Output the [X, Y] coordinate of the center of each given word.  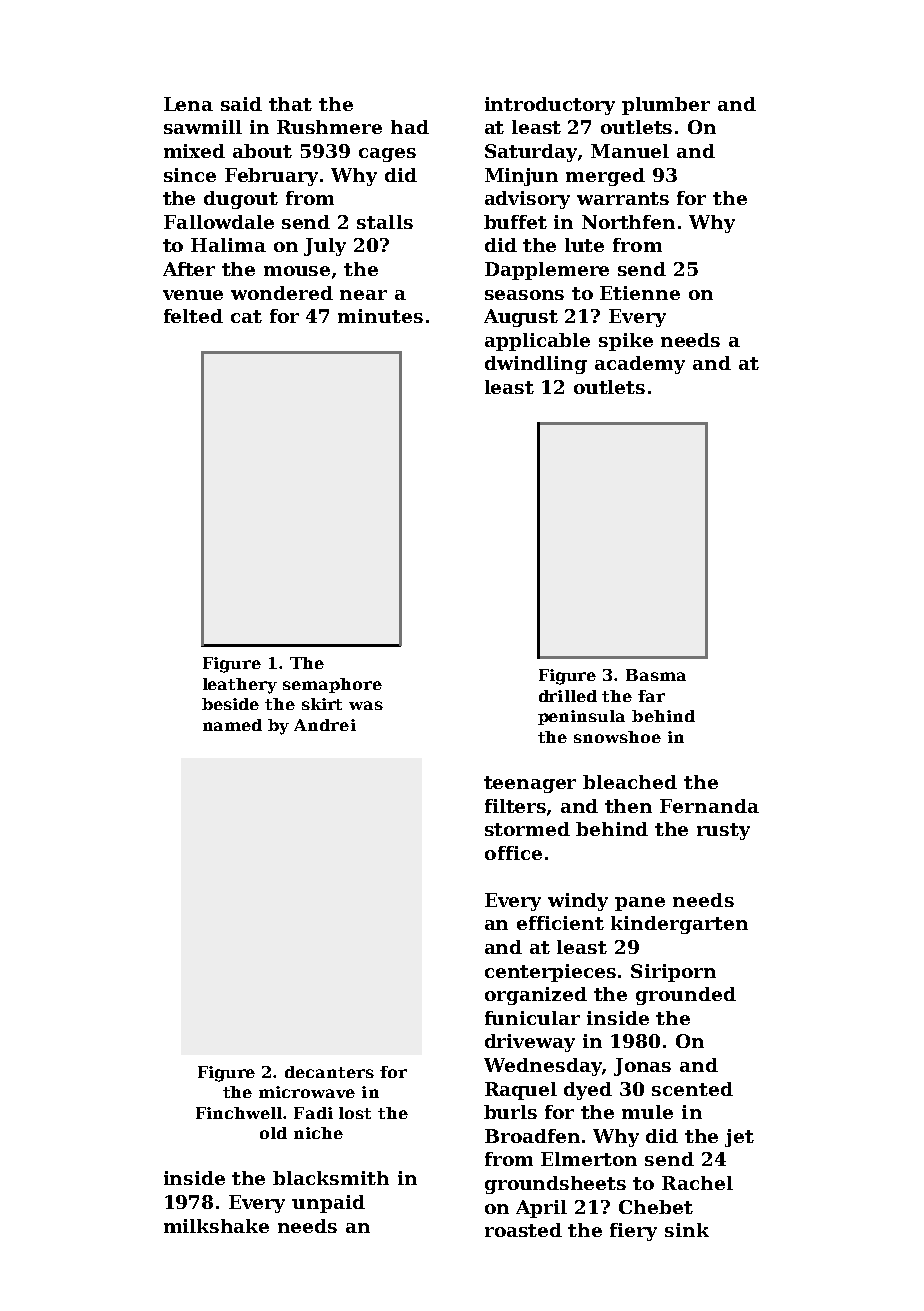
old [273, 1133]
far [651, 696]
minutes [380, 316]
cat [246, 316]
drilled [568, 696]
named [232, 725]
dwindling [536, 365]
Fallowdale [219, 222]
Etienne [640, 293]
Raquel [521, 1091]
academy [640, 365]
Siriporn [673, 973]
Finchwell [239, 1113]
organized [536, 996]
